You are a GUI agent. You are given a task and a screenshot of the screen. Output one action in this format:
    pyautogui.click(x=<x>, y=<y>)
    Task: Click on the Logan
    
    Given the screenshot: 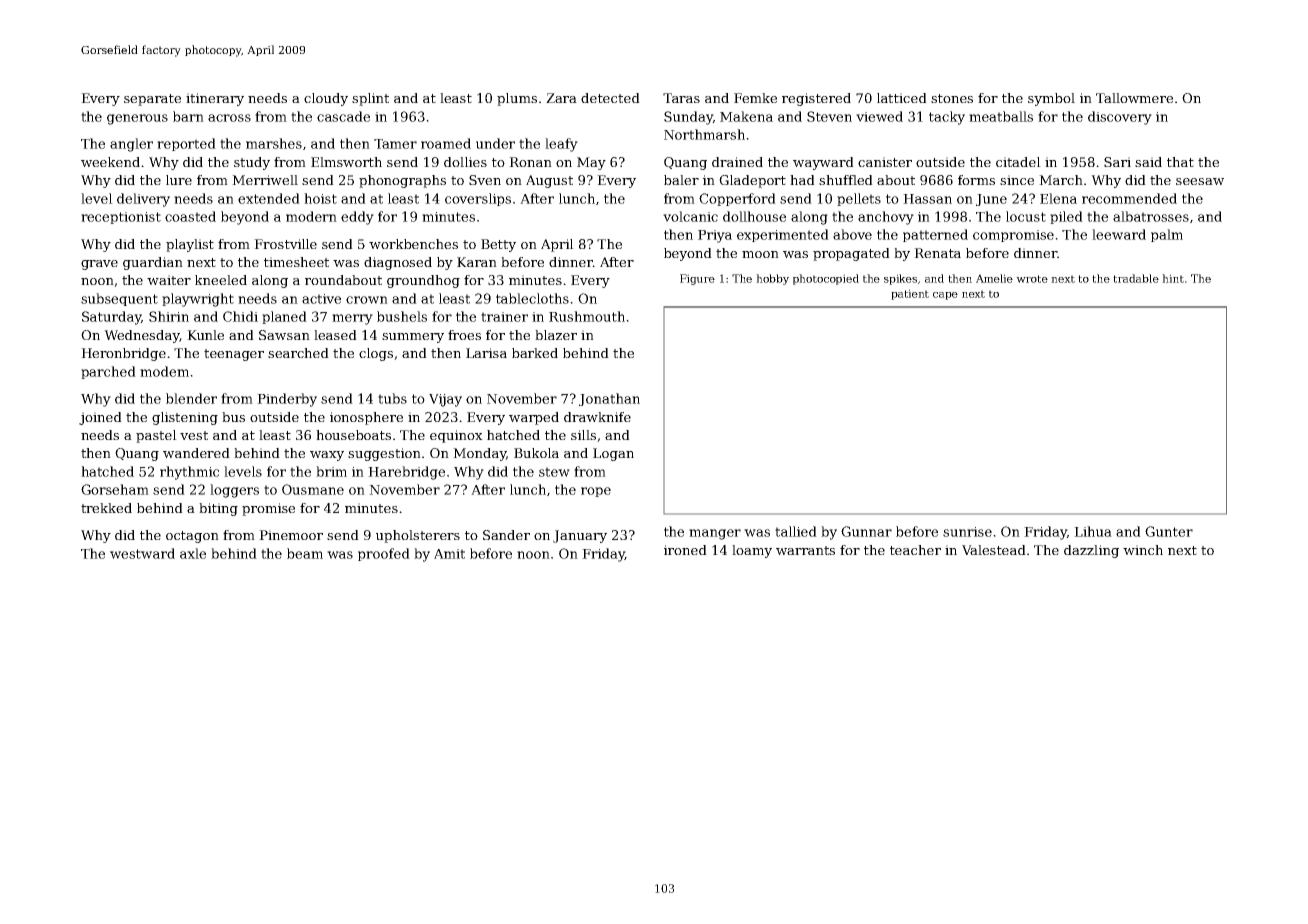 What is the action you would take?
    pyautogui.click(x=613, y=454)
